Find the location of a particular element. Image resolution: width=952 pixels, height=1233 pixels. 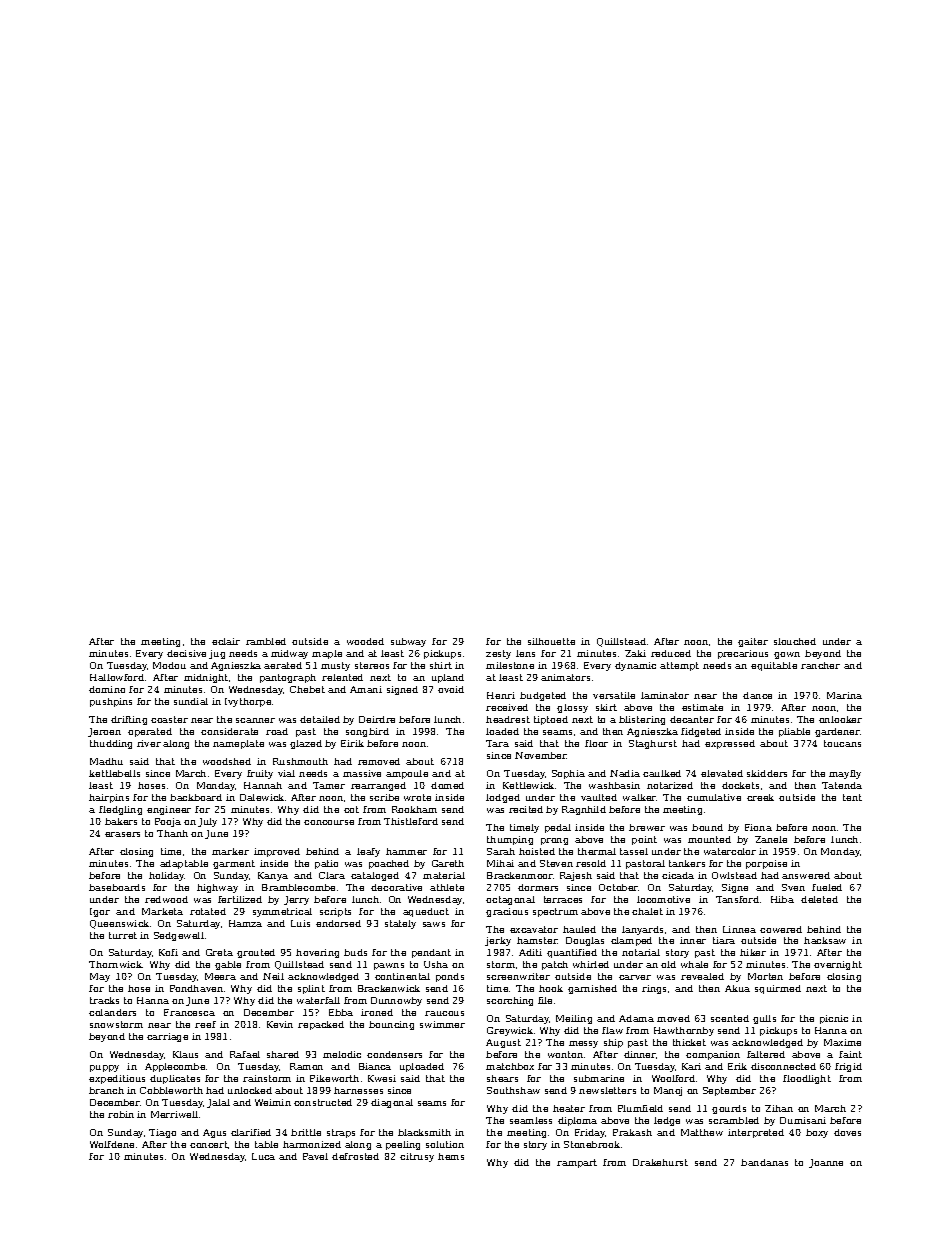

gaiter is located at coordinates (753, 642).
